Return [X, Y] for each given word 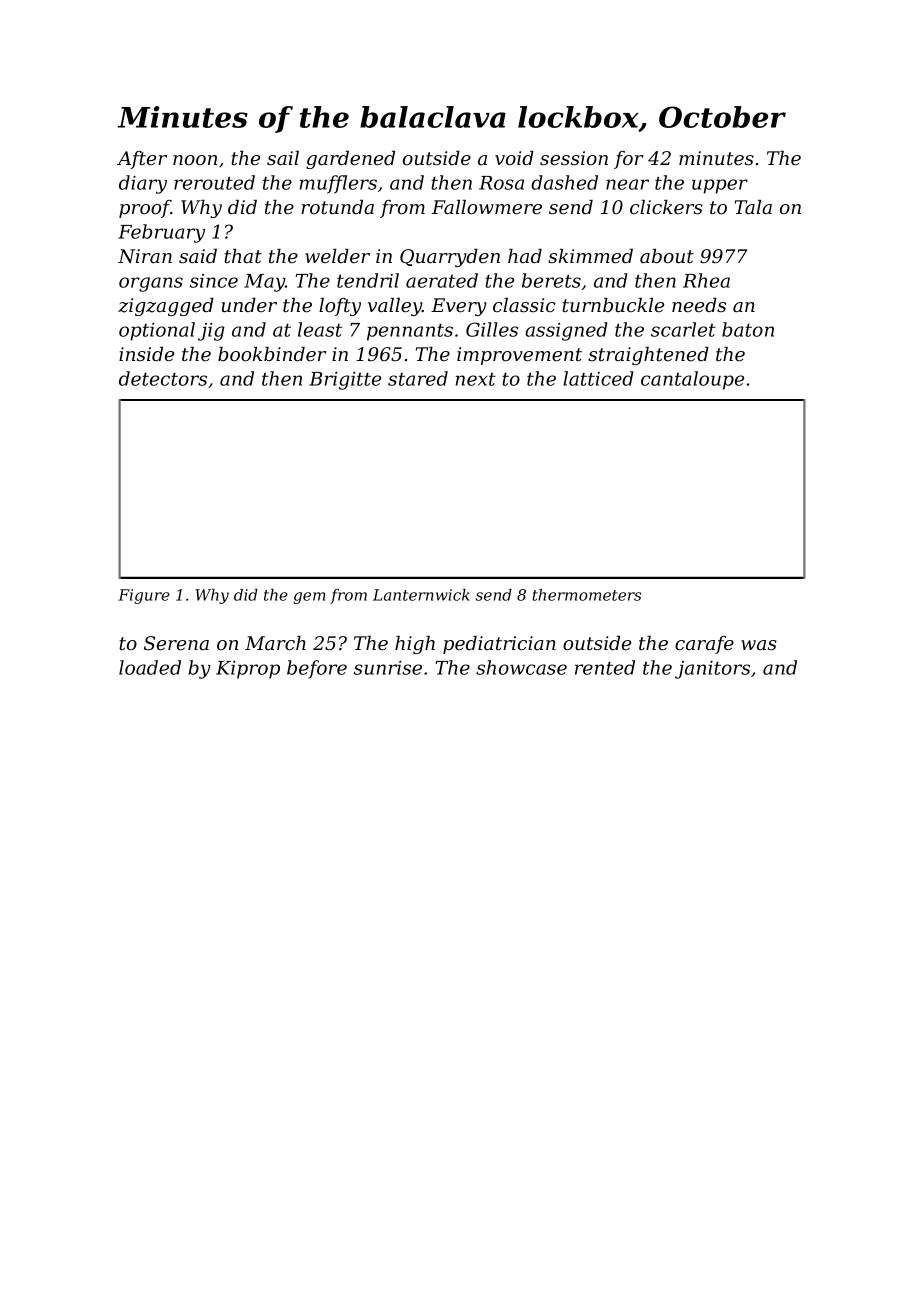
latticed [598, 378]
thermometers [587, 595]
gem [309, 598]
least [320, 329]
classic [524, 305]
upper [720, 186]
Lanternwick [421, 595]
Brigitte [345, 381]
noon [195, 160]
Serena [176, 643]
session [574, 158]
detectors [163, 378]
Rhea [706, 280]
